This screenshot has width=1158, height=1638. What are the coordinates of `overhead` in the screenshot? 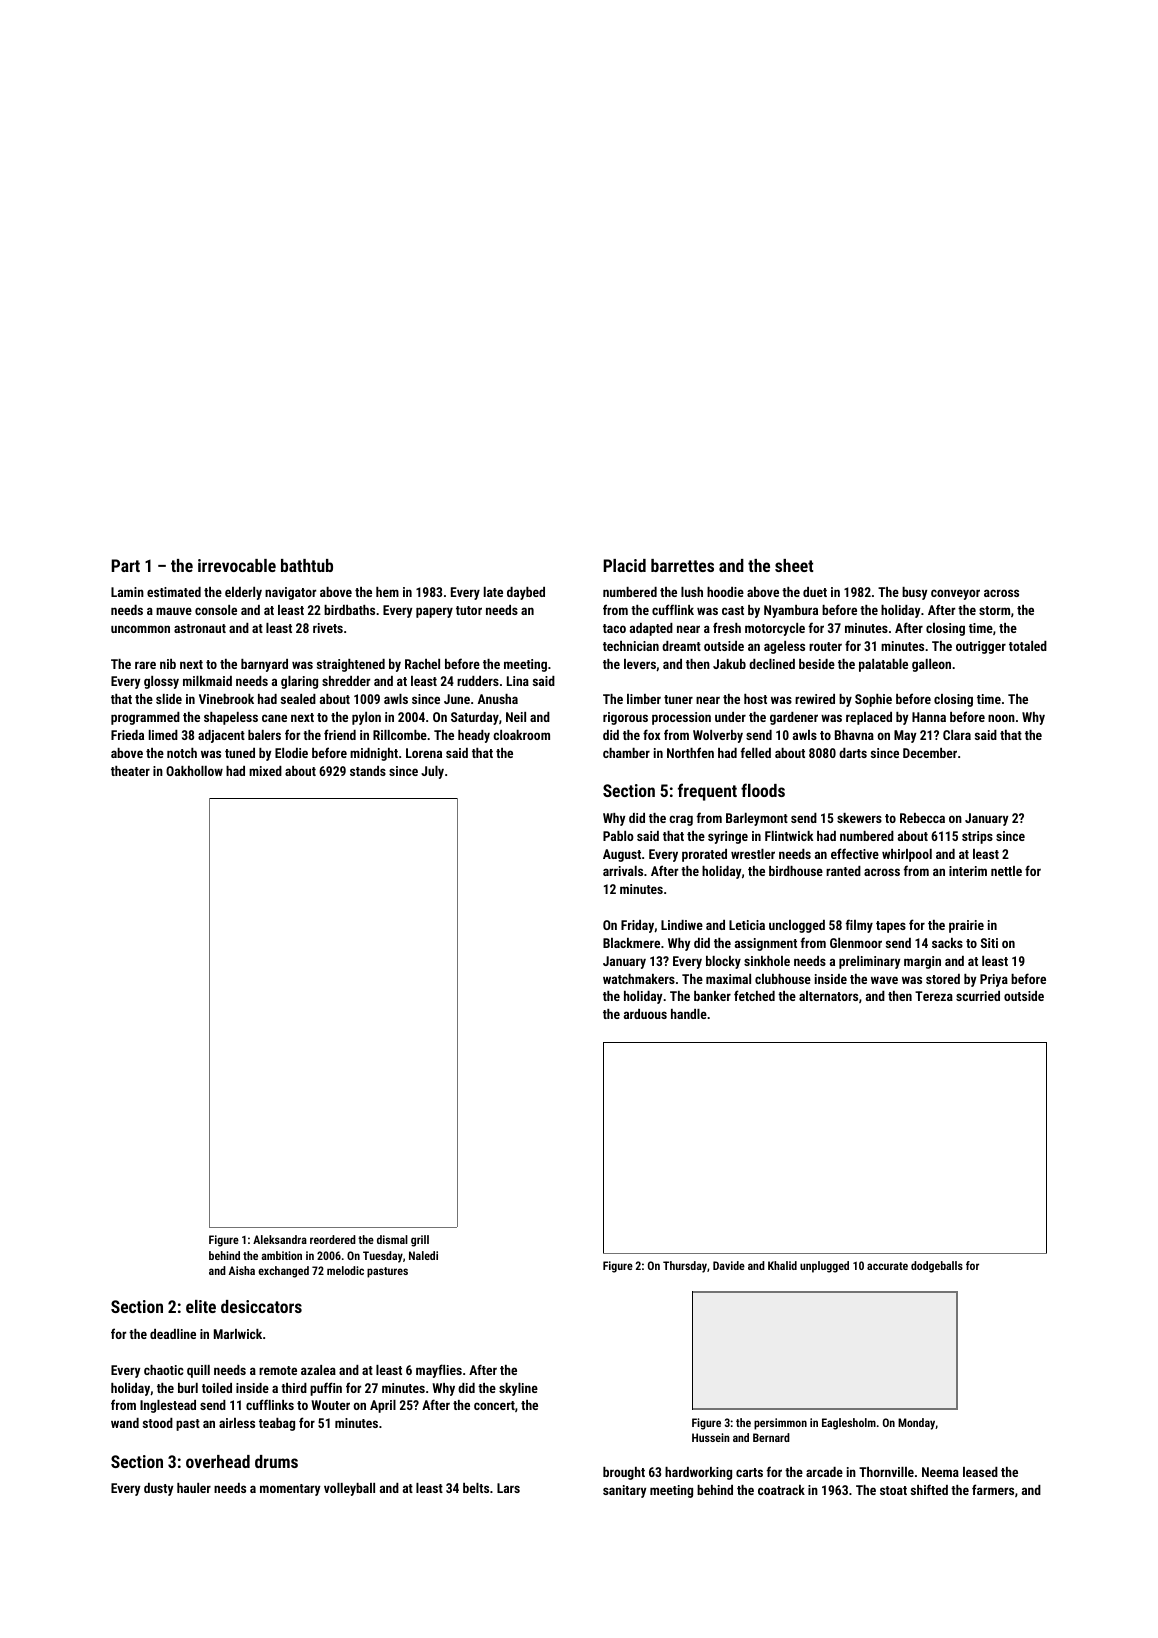 It's located at (218, 1461).
